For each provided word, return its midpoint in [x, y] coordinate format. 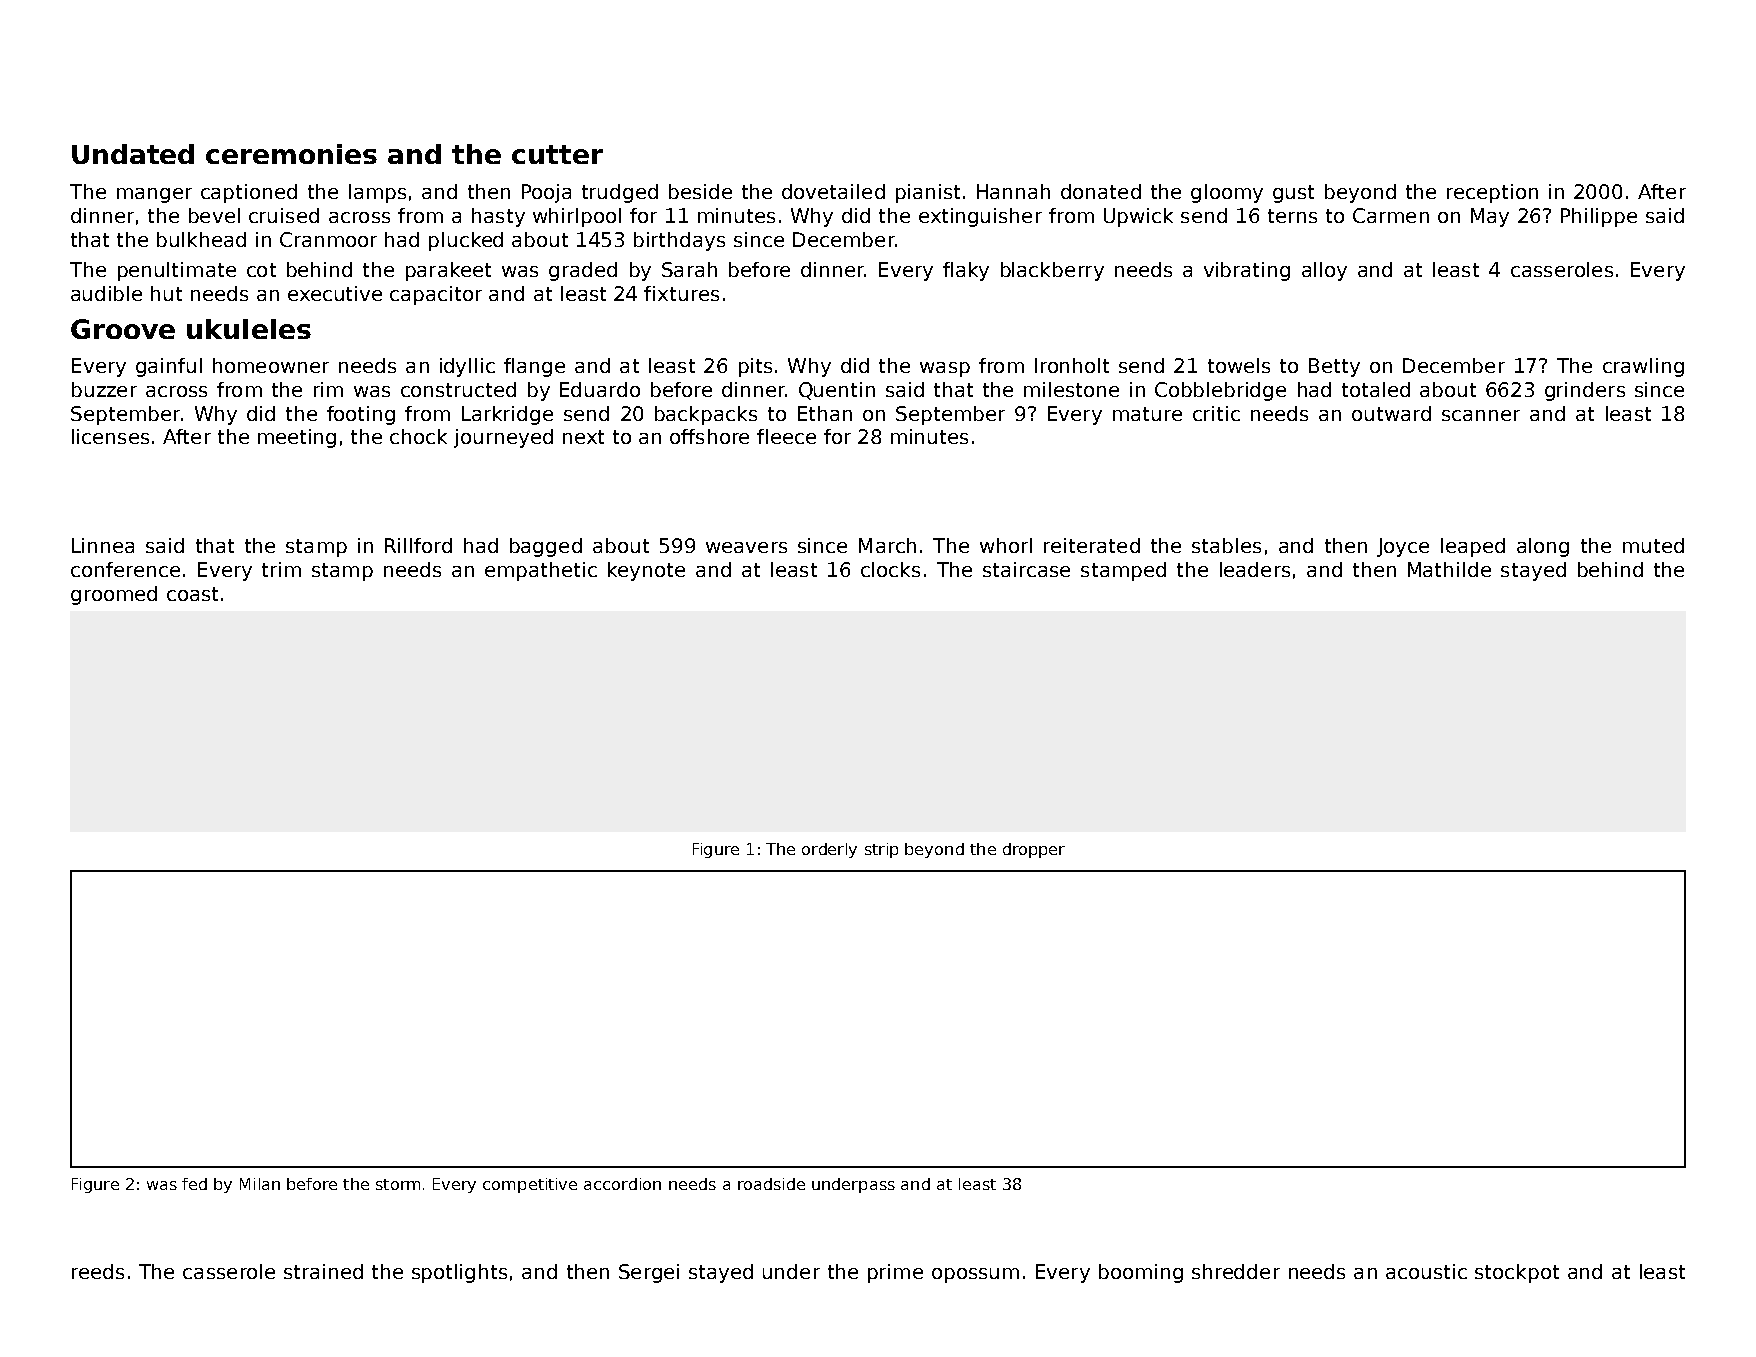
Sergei [649, 1273]
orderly [829, 850]
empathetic [541, 571]
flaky [966, 271]
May [1490, 217]
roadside [771, 1184]
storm [398, 1184]
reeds [98, 1271]
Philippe [1599, 217]
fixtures [681, 293]
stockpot [1517, 1273]
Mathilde [1449, 569]
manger [154, 195]
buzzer [104, 389]
